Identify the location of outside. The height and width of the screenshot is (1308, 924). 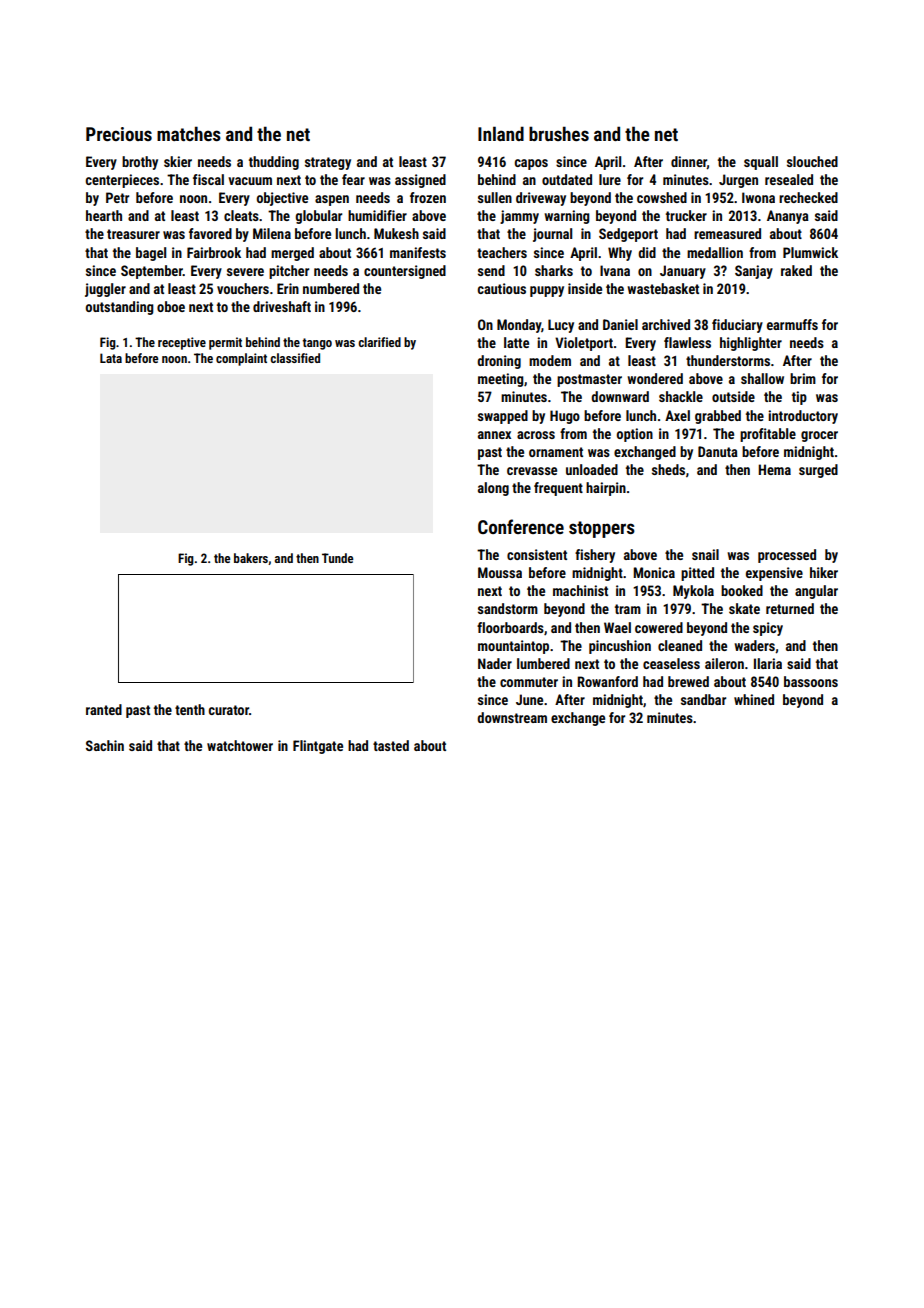
(733, 396).
